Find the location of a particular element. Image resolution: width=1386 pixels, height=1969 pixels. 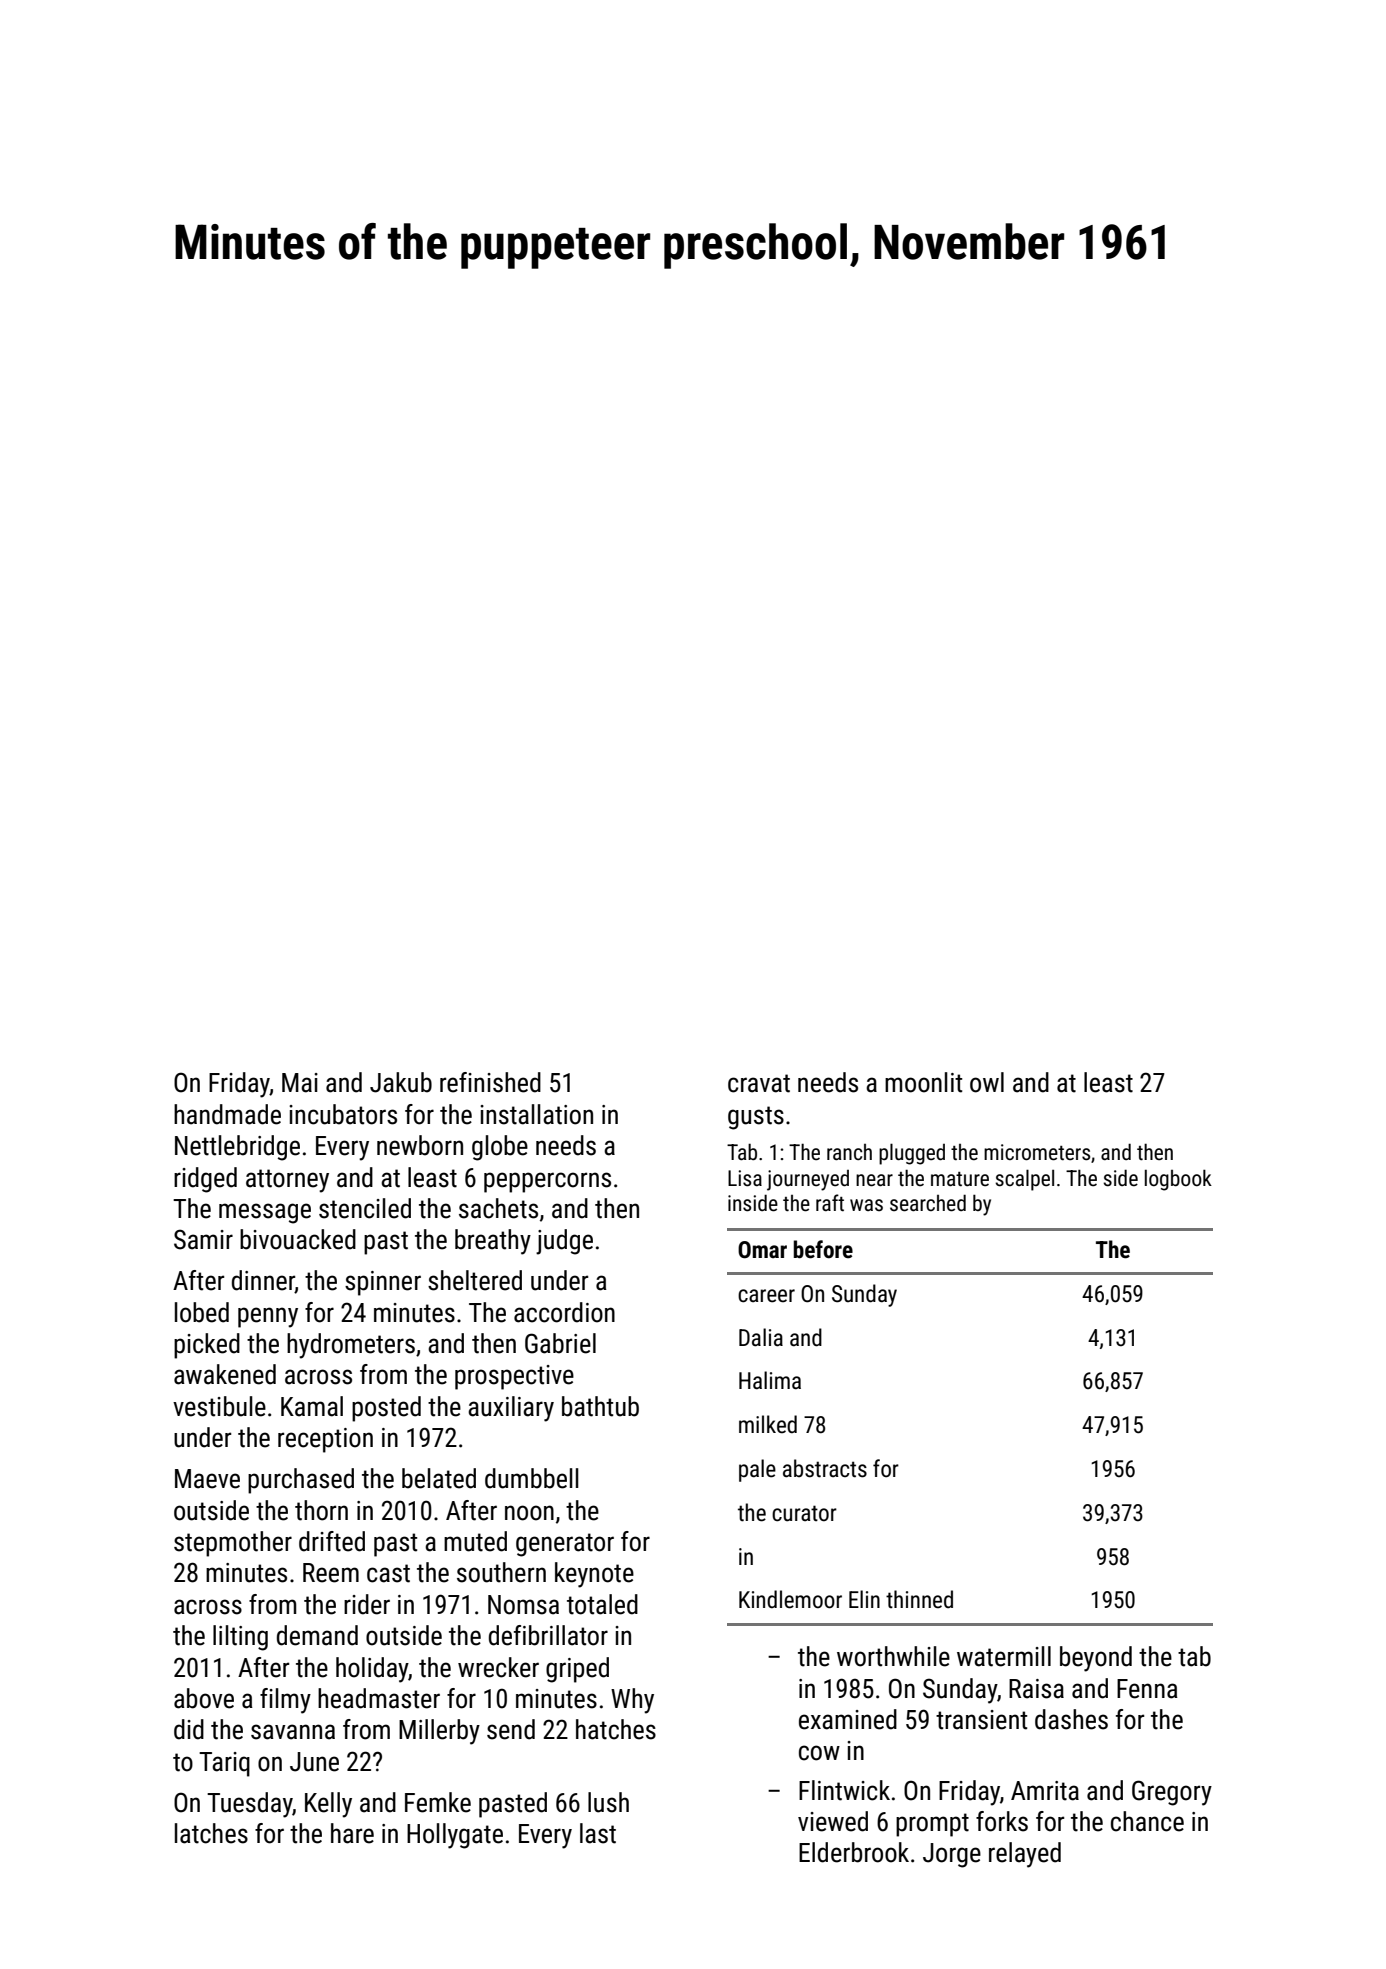

picked is located at coordinates (207, 1346).
